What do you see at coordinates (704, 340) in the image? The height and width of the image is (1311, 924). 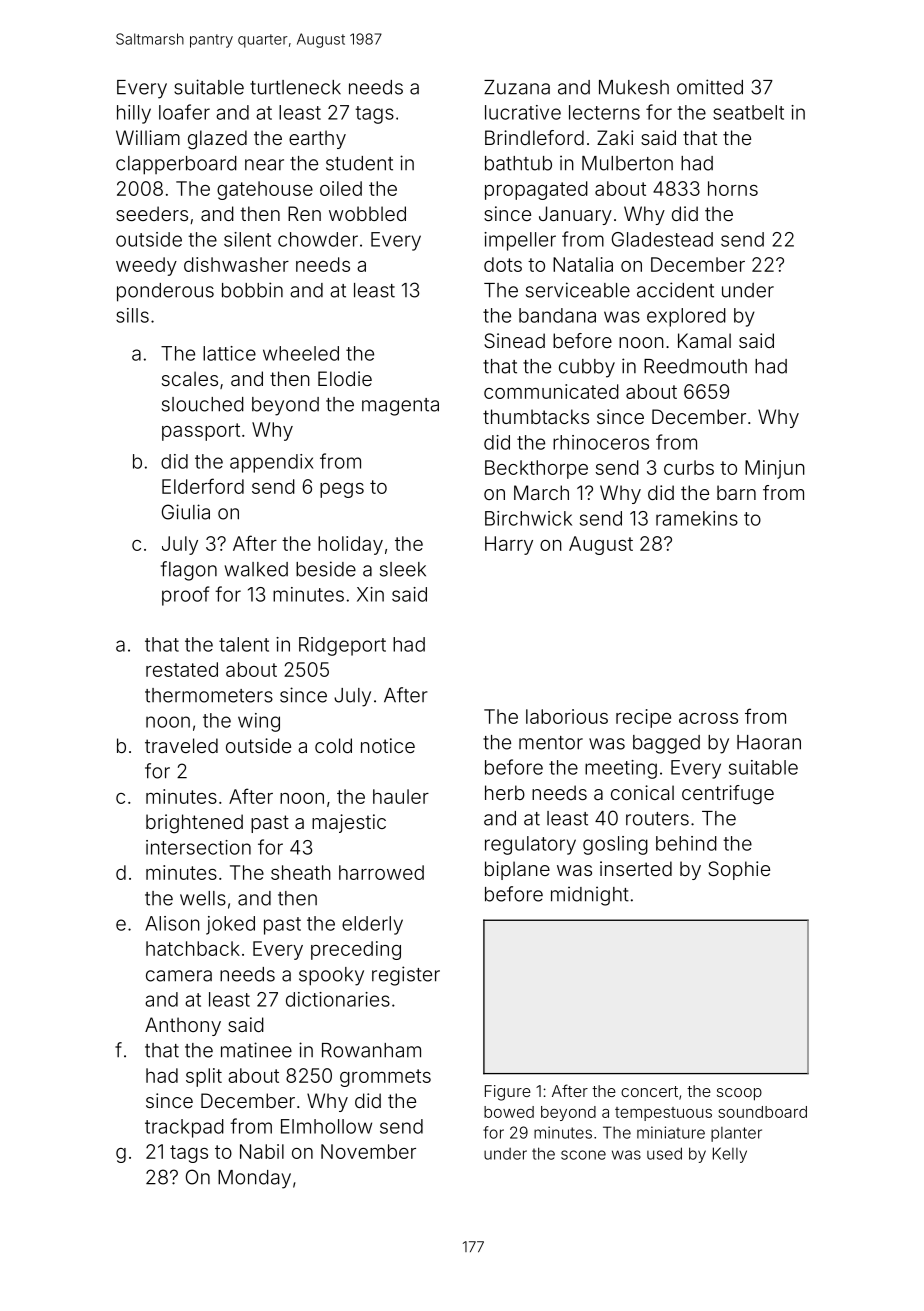 I see `Kamal` at bounding box center [704, 340].
